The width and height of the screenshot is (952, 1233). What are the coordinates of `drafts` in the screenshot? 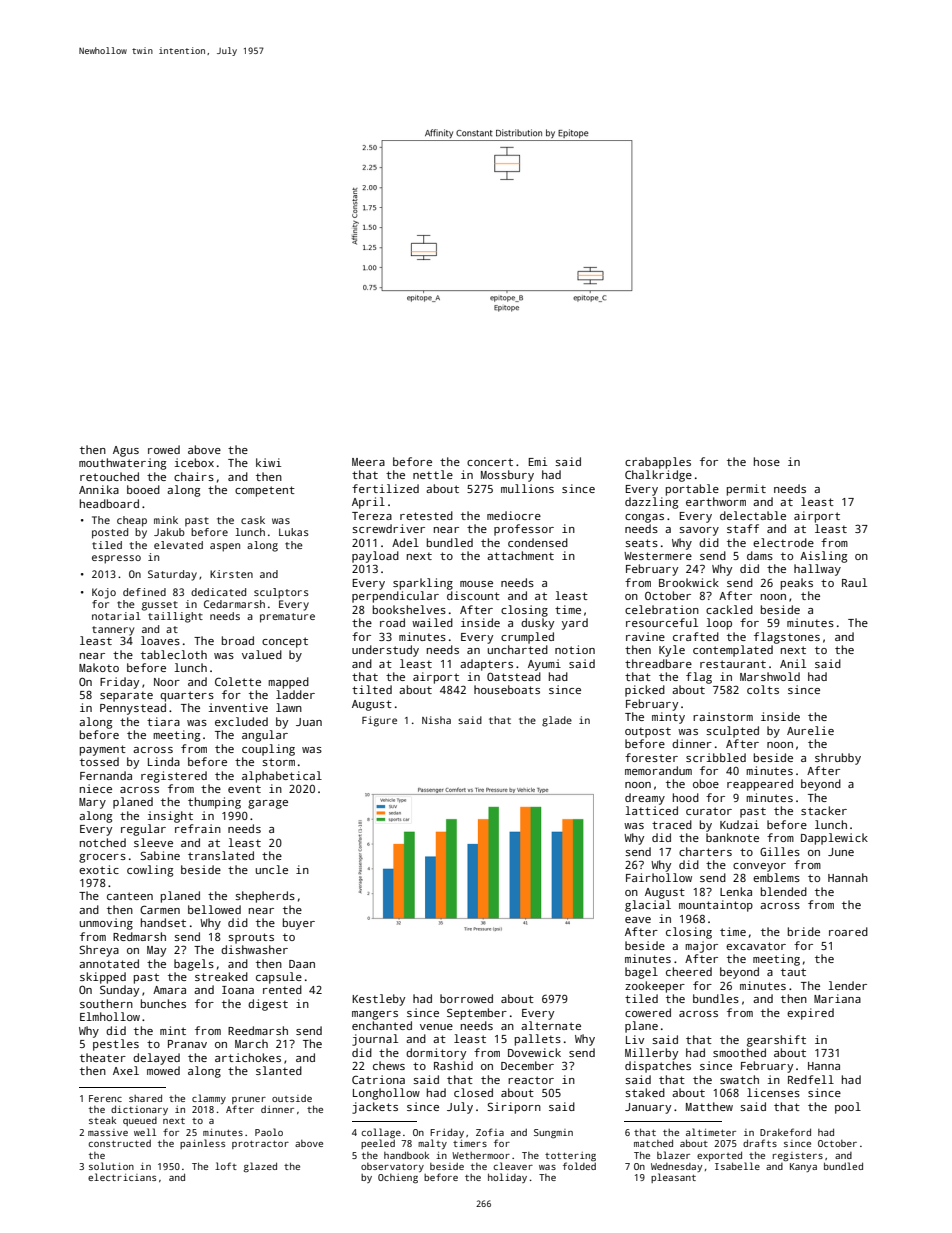 It's located at (760, 1143).
